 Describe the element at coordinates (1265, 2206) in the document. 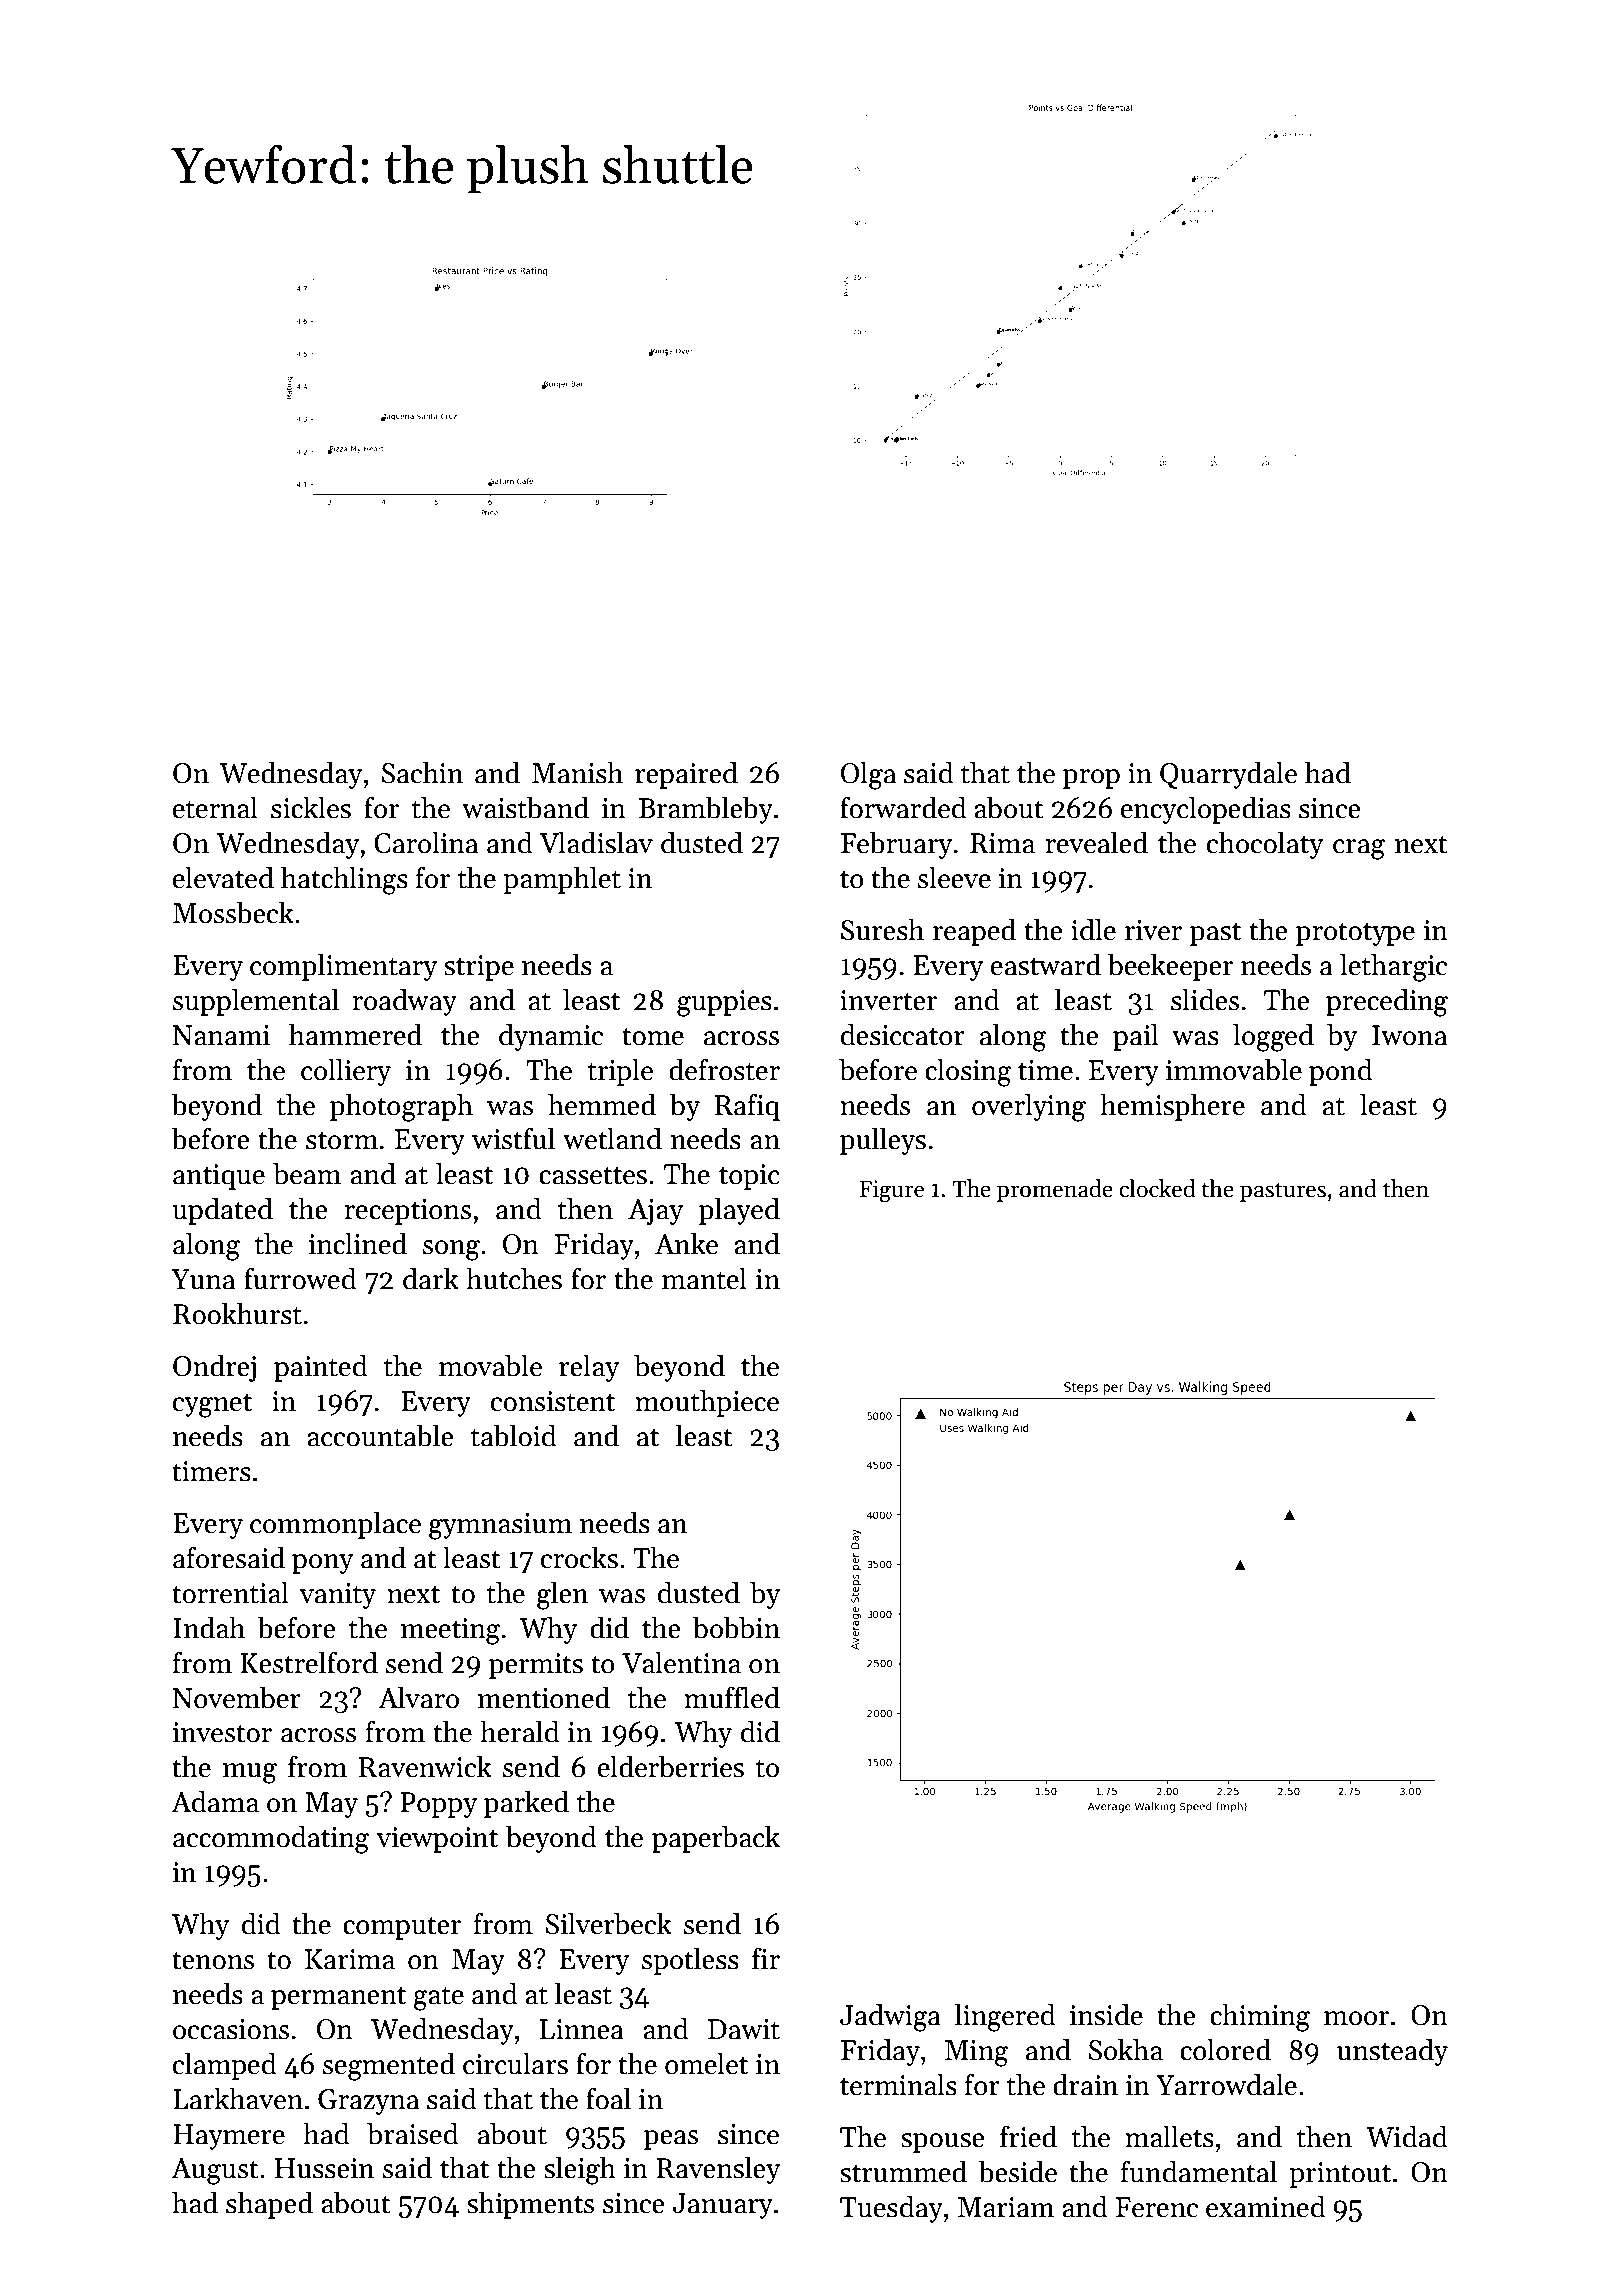

I see `examined` at that location.
